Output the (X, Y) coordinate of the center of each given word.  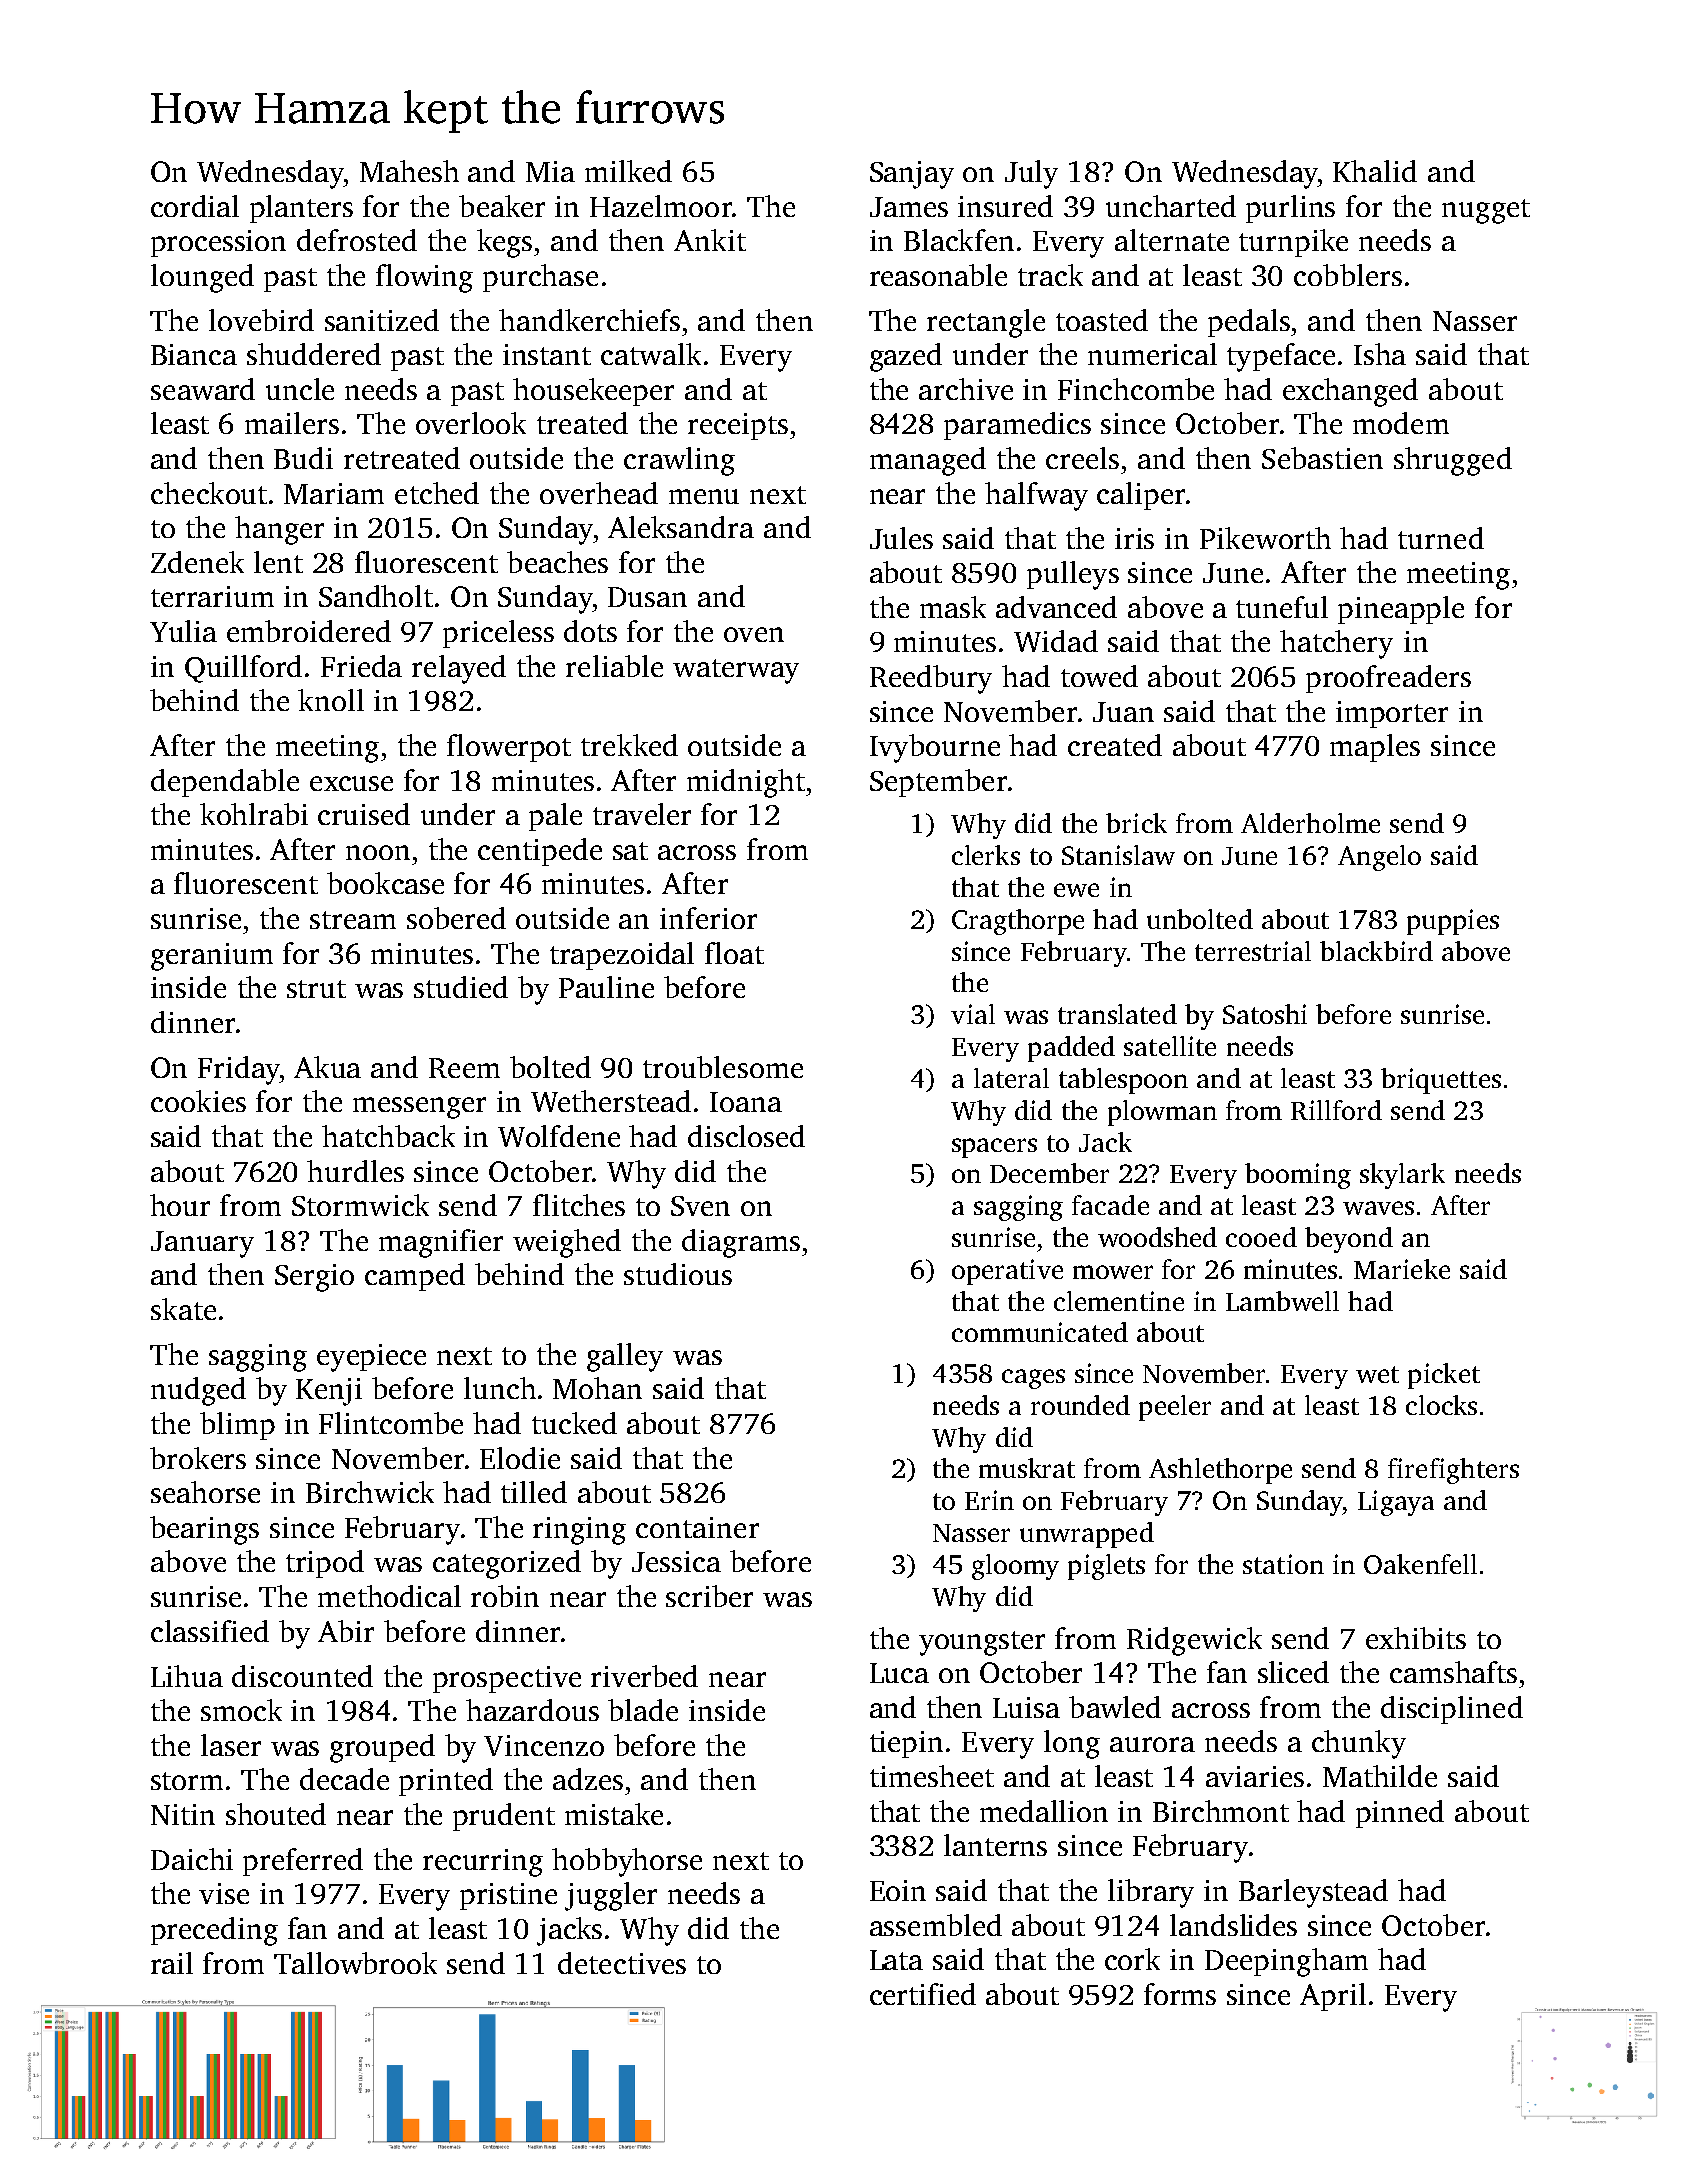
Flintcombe (391, 1423)
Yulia (183, 631)
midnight (746, 783)
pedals (1249, 323)
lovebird (261, 320)
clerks (986, 855)
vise (224, 1893)
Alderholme (1310, 823)
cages (1033, 1379)
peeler (1175, 1408)
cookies (198, 1101)
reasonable (938, 275)
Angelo (1379, 858)
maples (1375, 748)
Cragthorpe (1018, 922)
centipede (540, 852)
